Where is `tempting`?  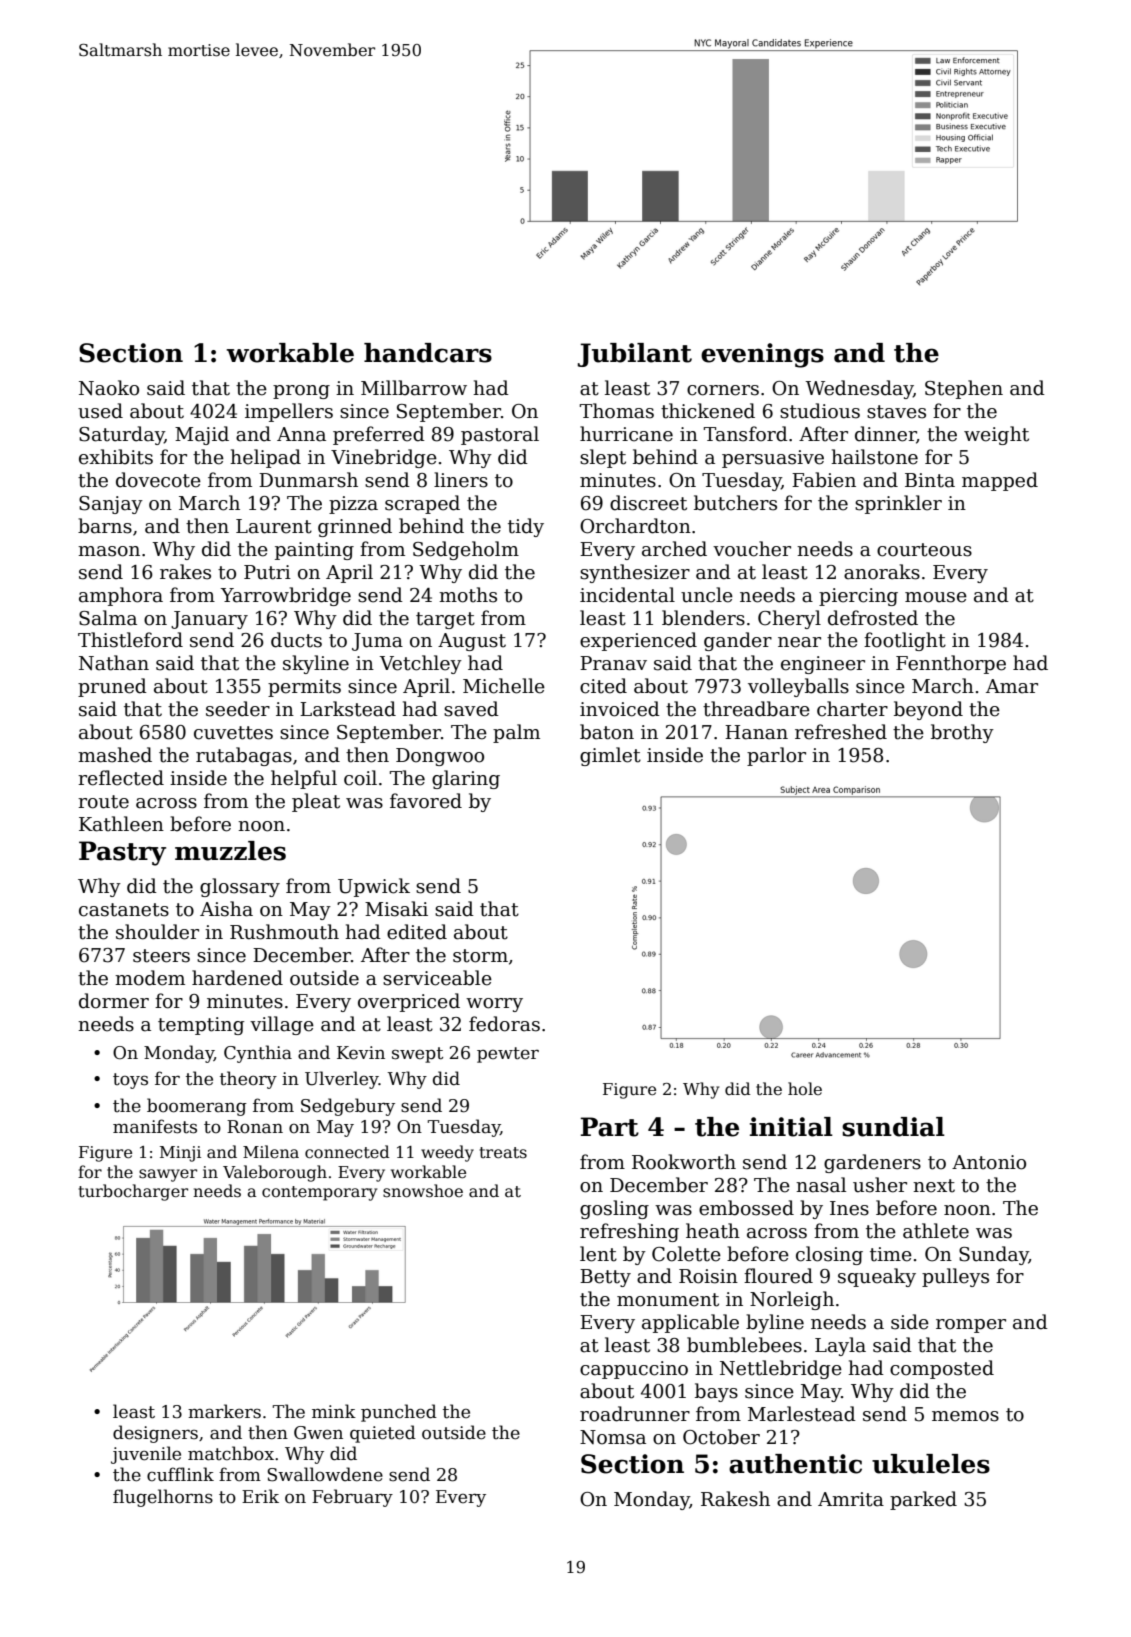
tempting is located at coordinates (201, 1026).
